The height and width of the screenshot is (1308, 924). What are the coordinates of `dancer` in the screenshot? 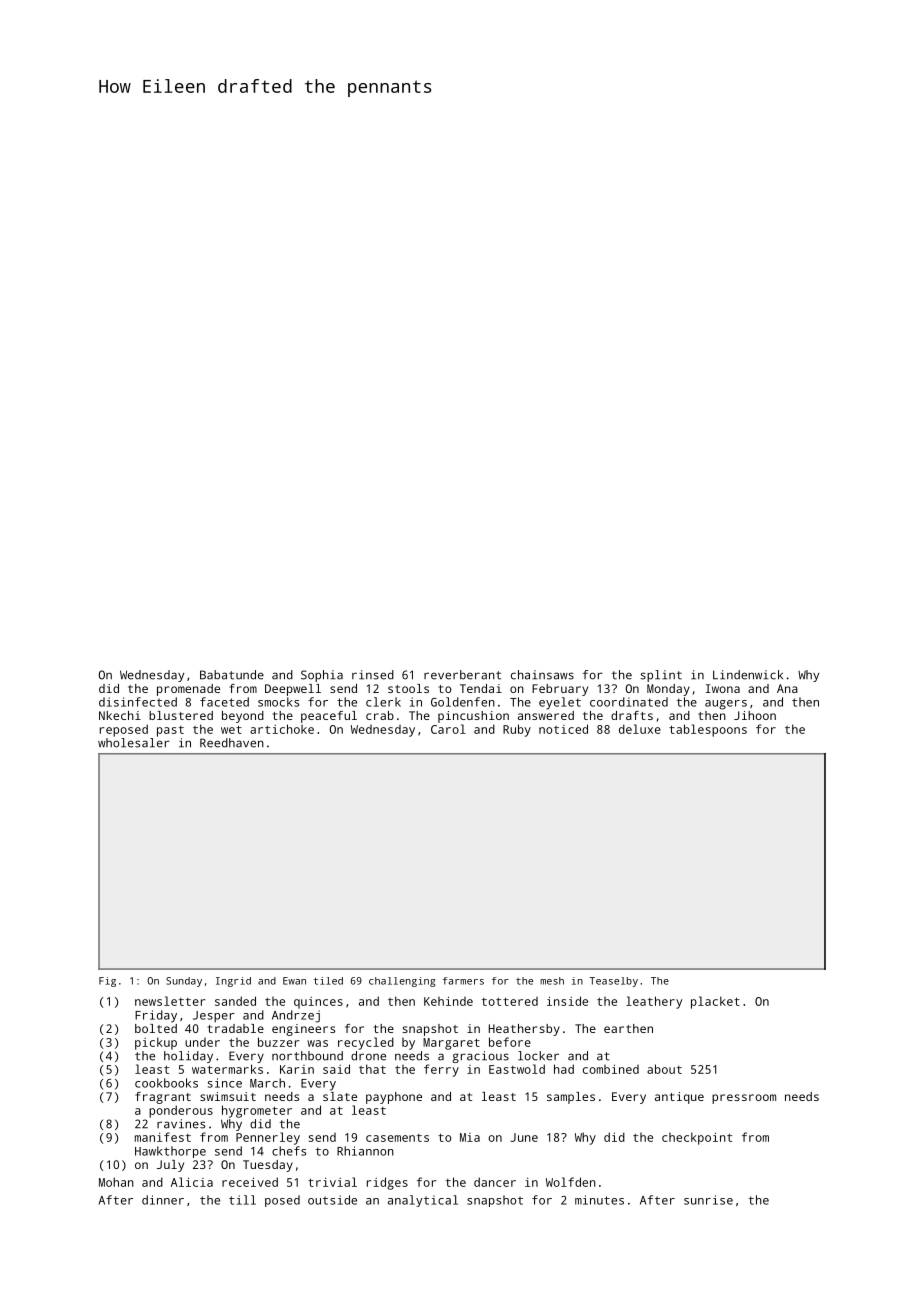 It's located at (495, 1182).
